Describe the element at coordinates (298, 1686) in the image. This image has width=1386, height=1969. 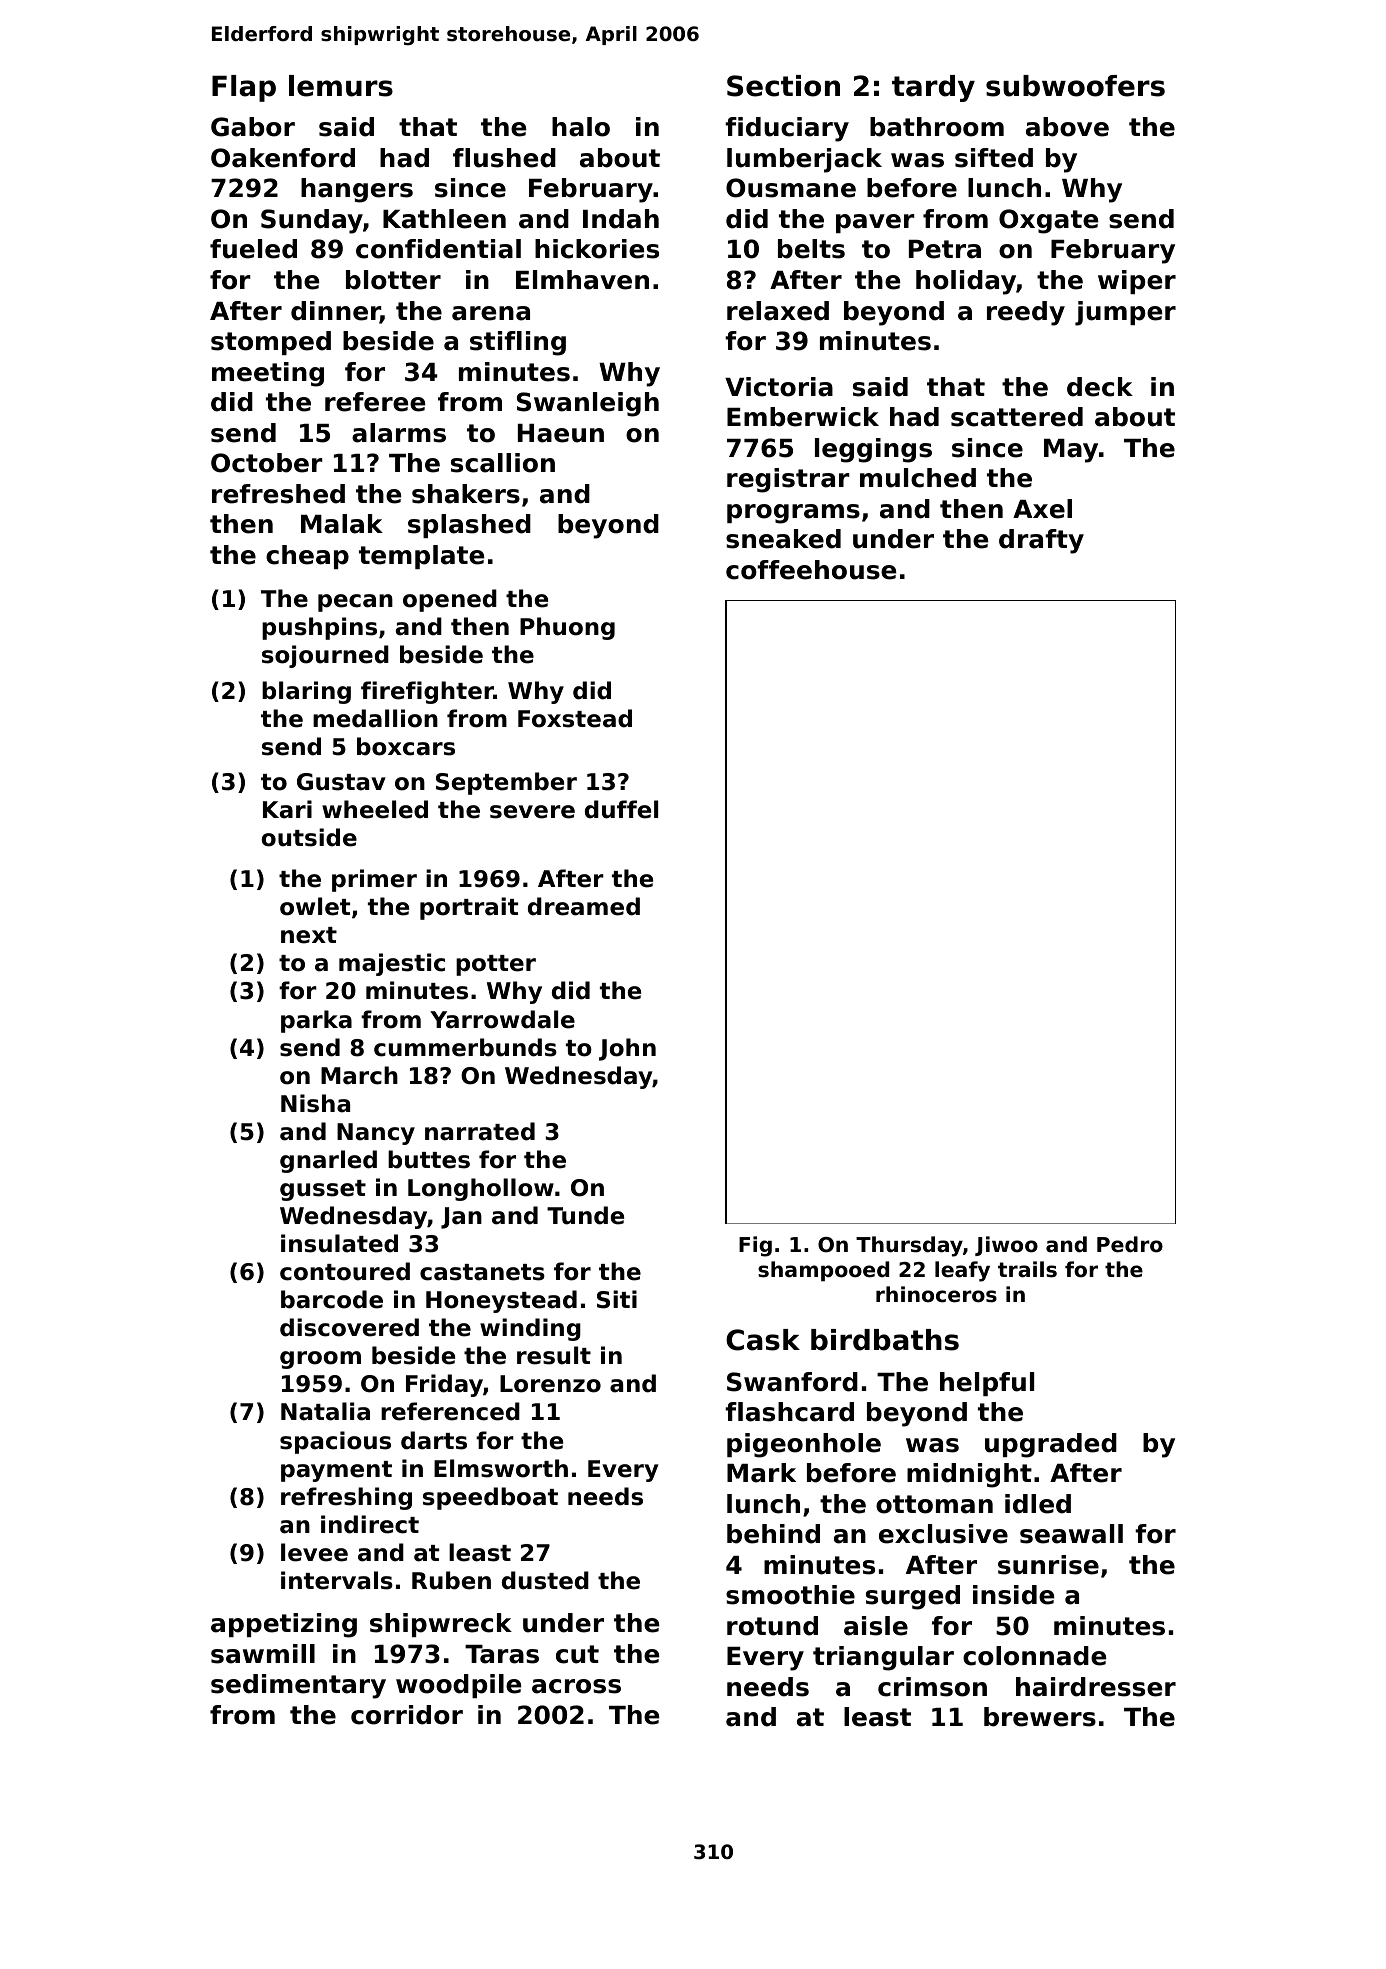
I see `sedimentary` at that location.
